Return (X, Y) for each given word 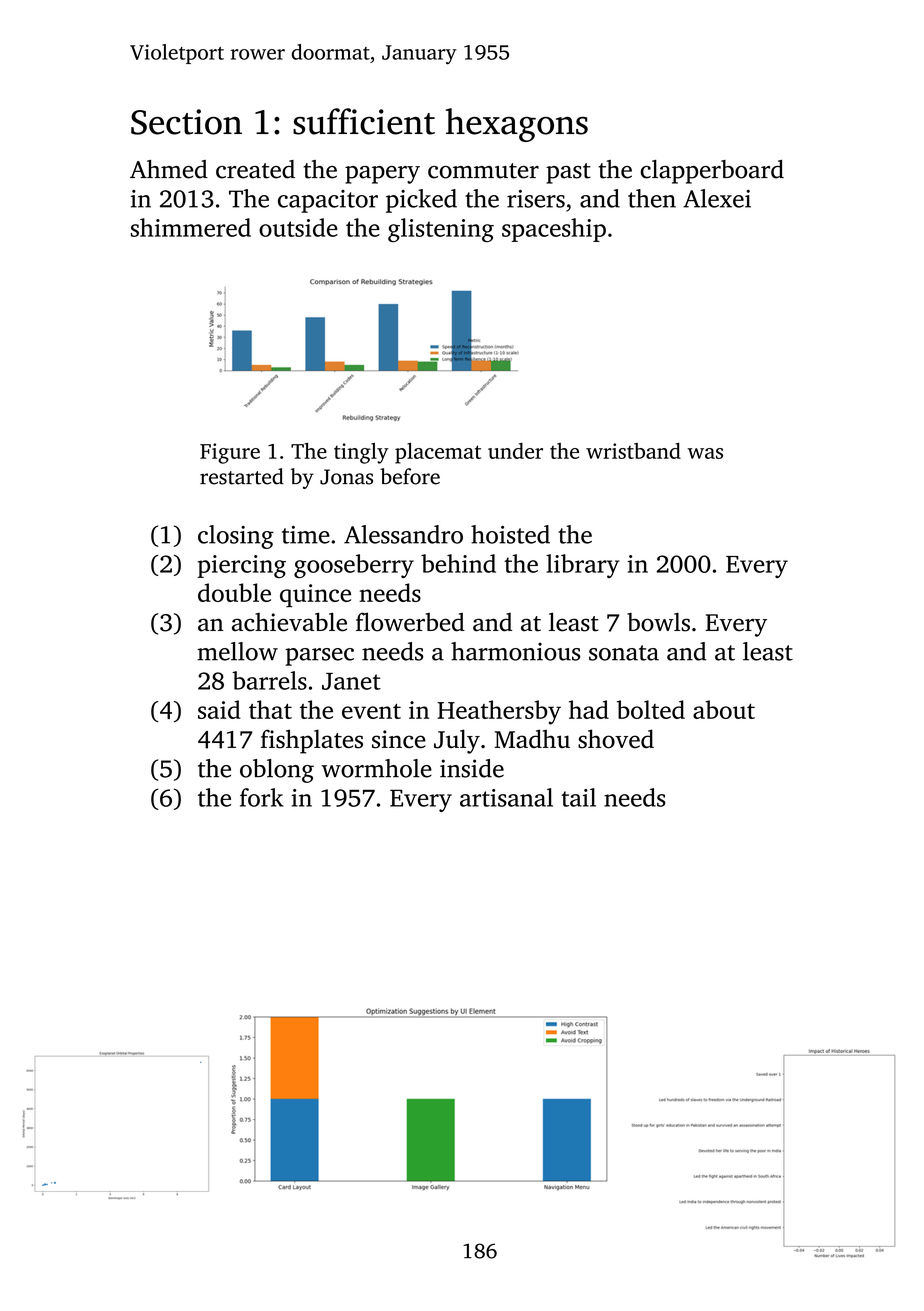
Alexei (717, 198)
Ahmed (169, 169)
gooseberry (354, 566)
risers (536, 199)
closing (236, 537)
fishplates (312, 741)
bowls (658, 622)
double (234, 592)
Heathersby (499, 712)
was (705, 453)
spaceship (554, 230)
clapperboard (712, 172)
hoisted (510, 534)
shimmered (191, 227)
